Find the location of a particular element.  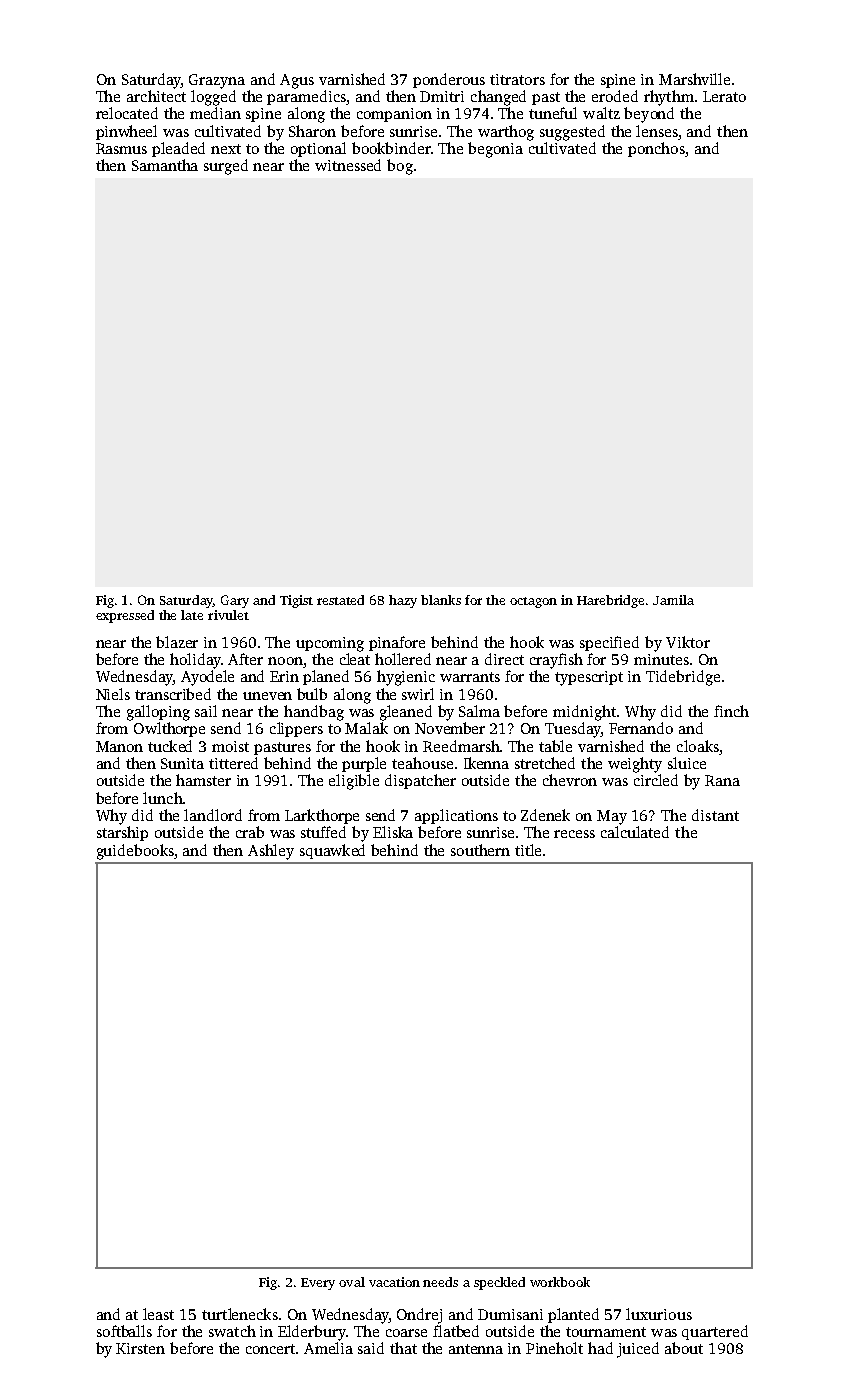

least is located at coordinates (158, 1314).
